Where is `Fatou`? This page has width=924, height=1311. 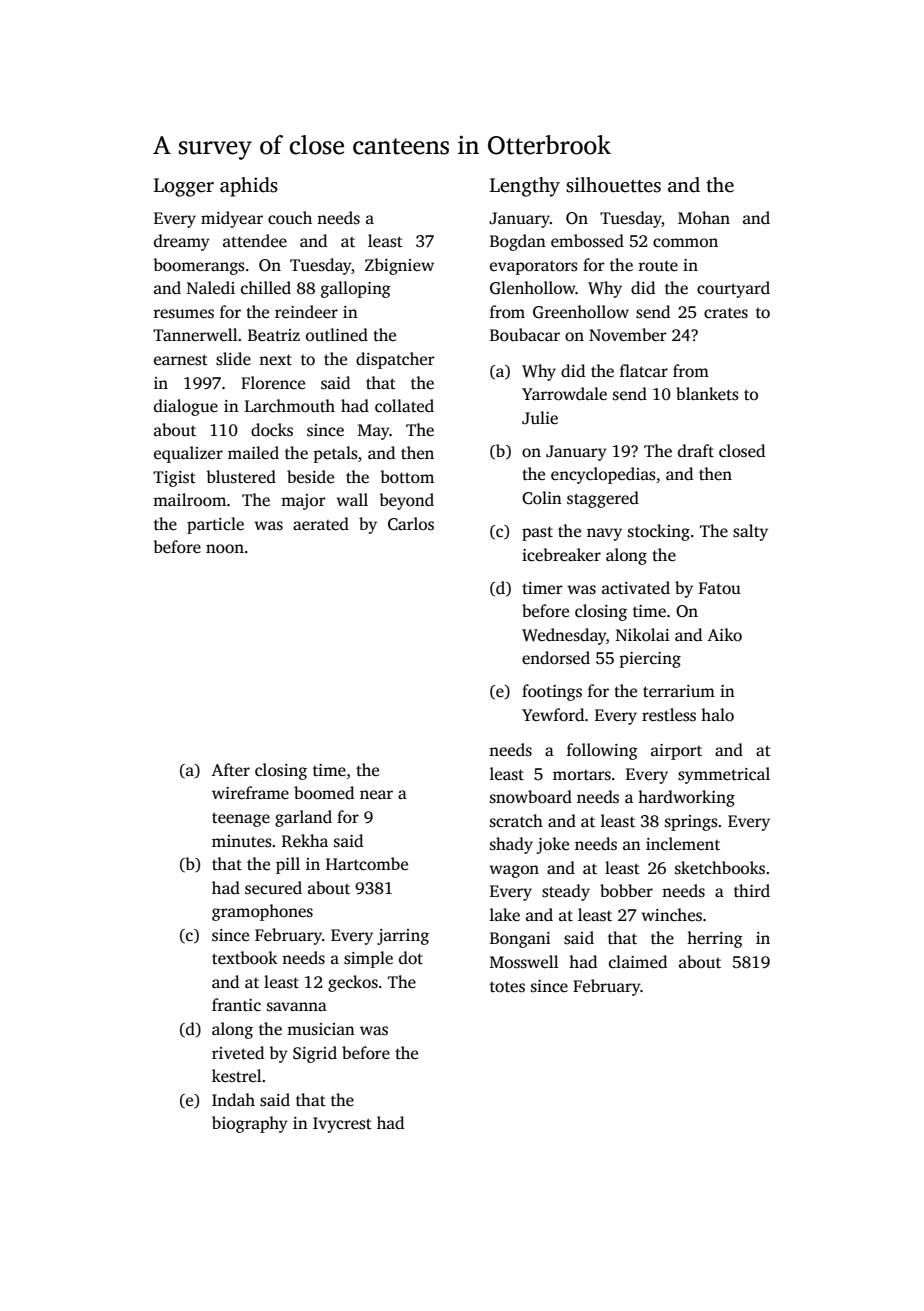 Fatou is located at coordinates (720, 588).
